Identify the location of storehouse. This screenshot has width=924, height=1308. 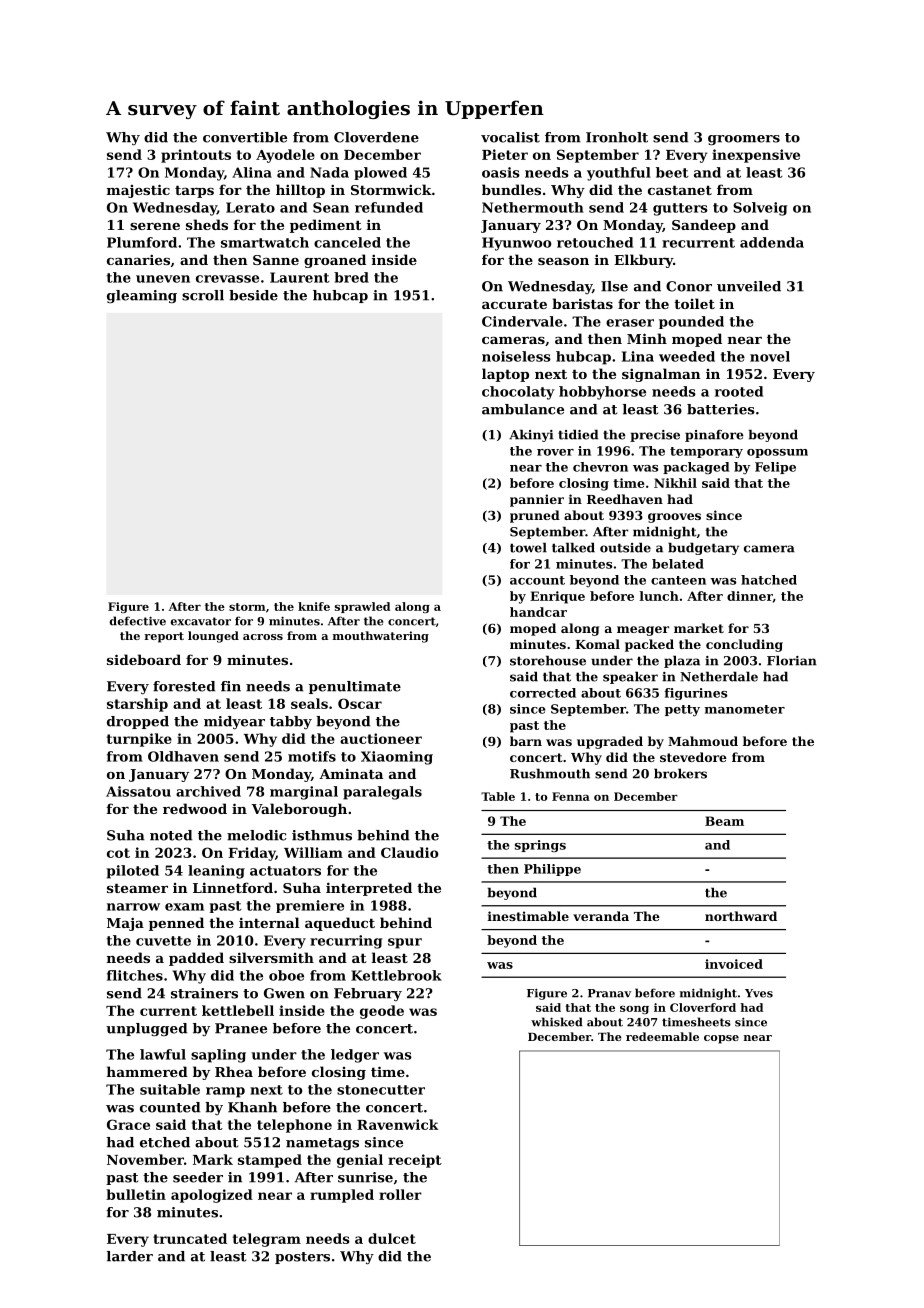
(548, 660).
